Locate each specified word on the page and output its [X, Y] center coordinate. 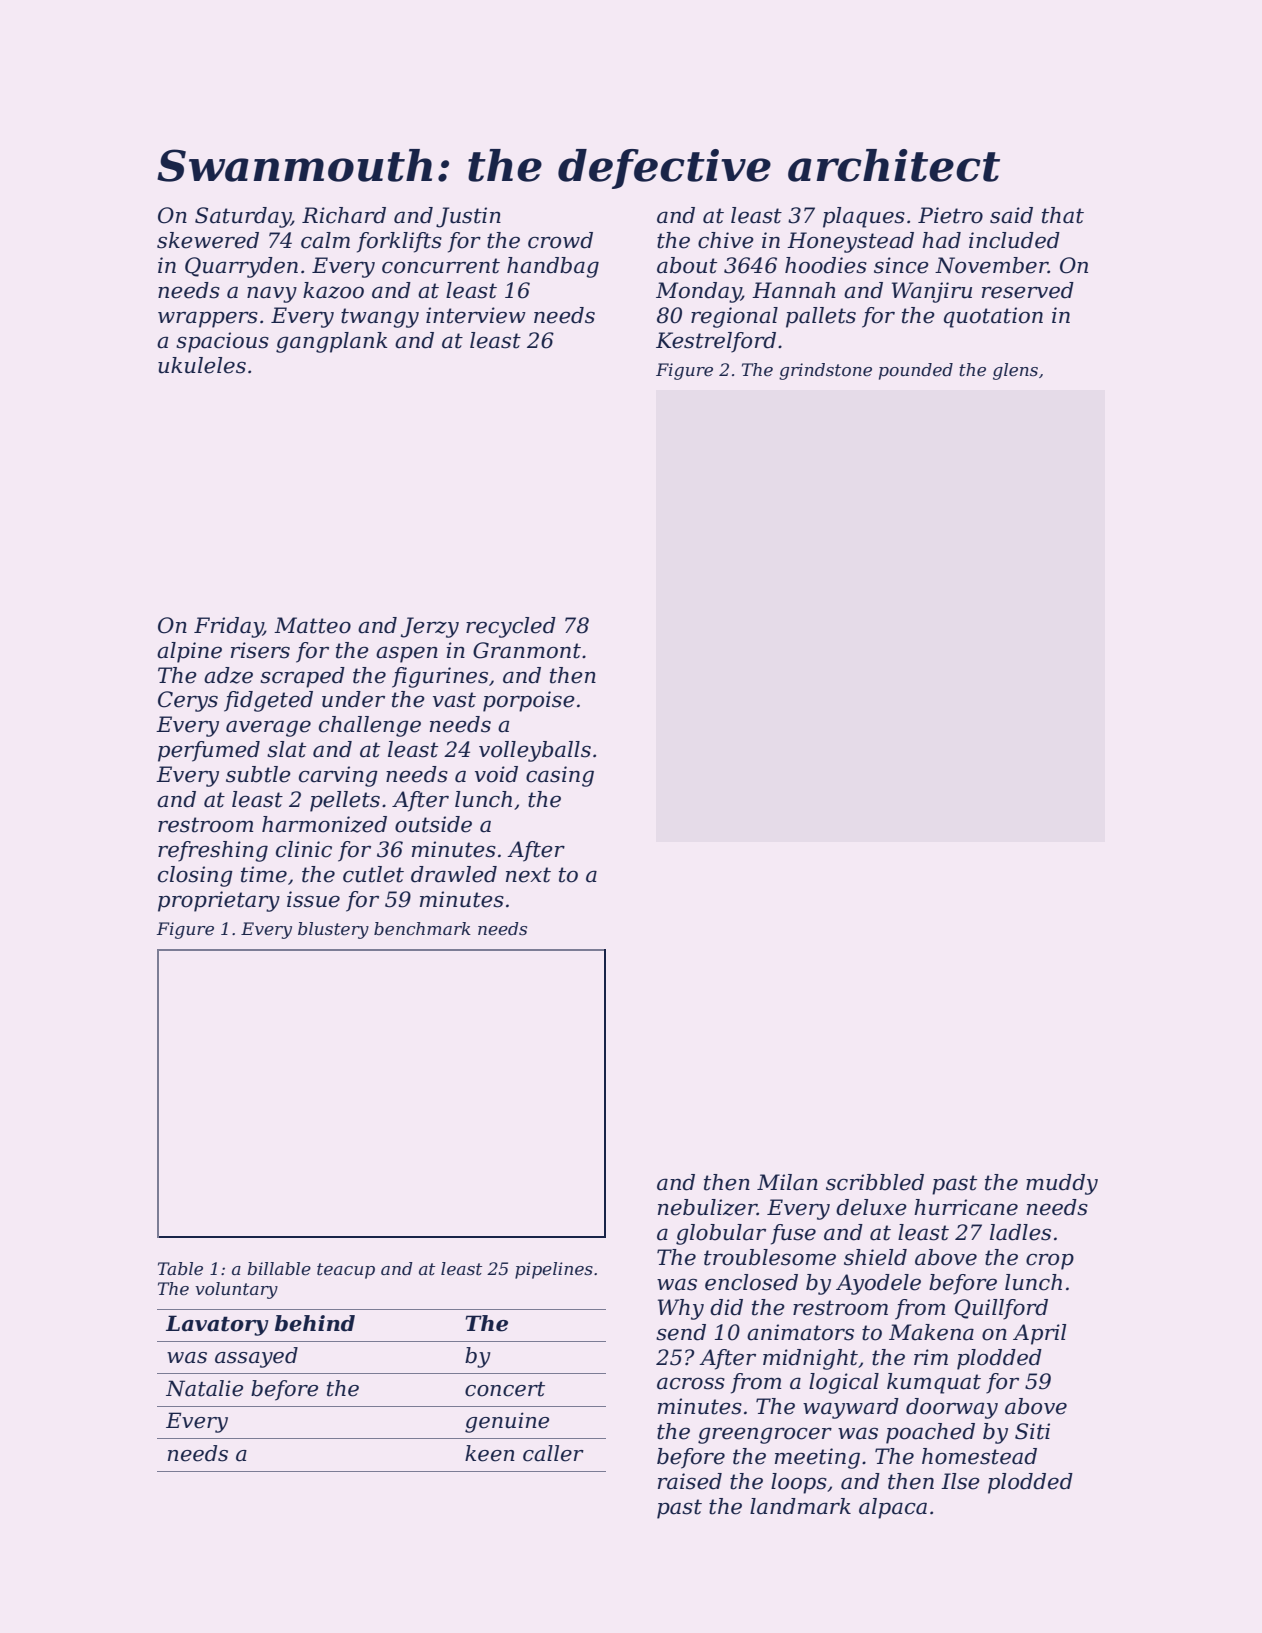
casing [560, 776]
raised [690, 1481]
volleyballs [535, 751]
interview [476, 315]
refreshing [213, 851]
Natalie [204, 1388]
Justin [468, 217]
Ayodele [878, 1284]
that [1063, 215]
